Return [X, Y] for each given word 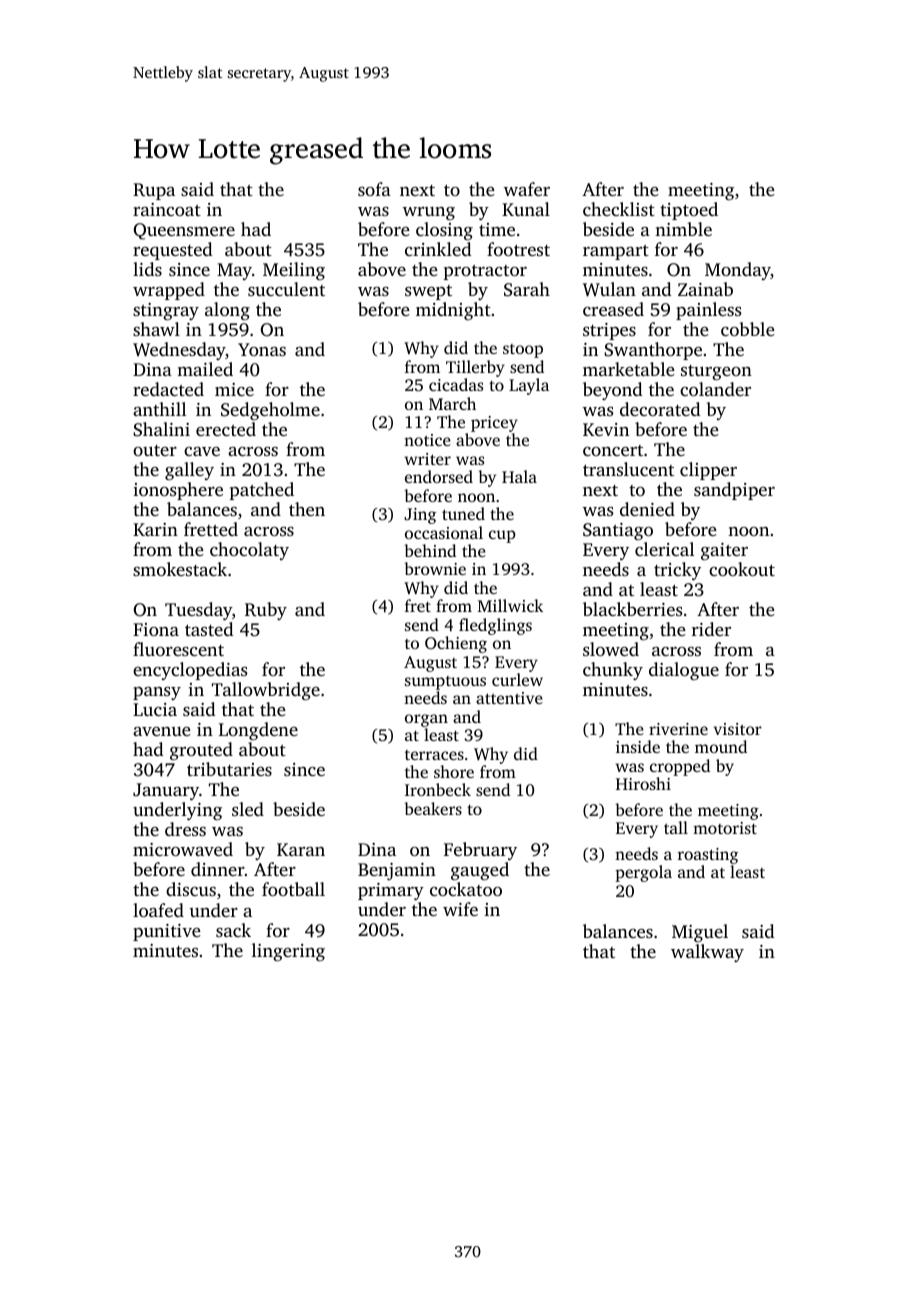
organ [426, 720]
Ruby [266, 611]
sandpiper [734, 491]
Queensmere [184, 231]
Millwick [510, 605]
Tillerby [475, 368]
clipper [708, 471]
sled [248, 809]
